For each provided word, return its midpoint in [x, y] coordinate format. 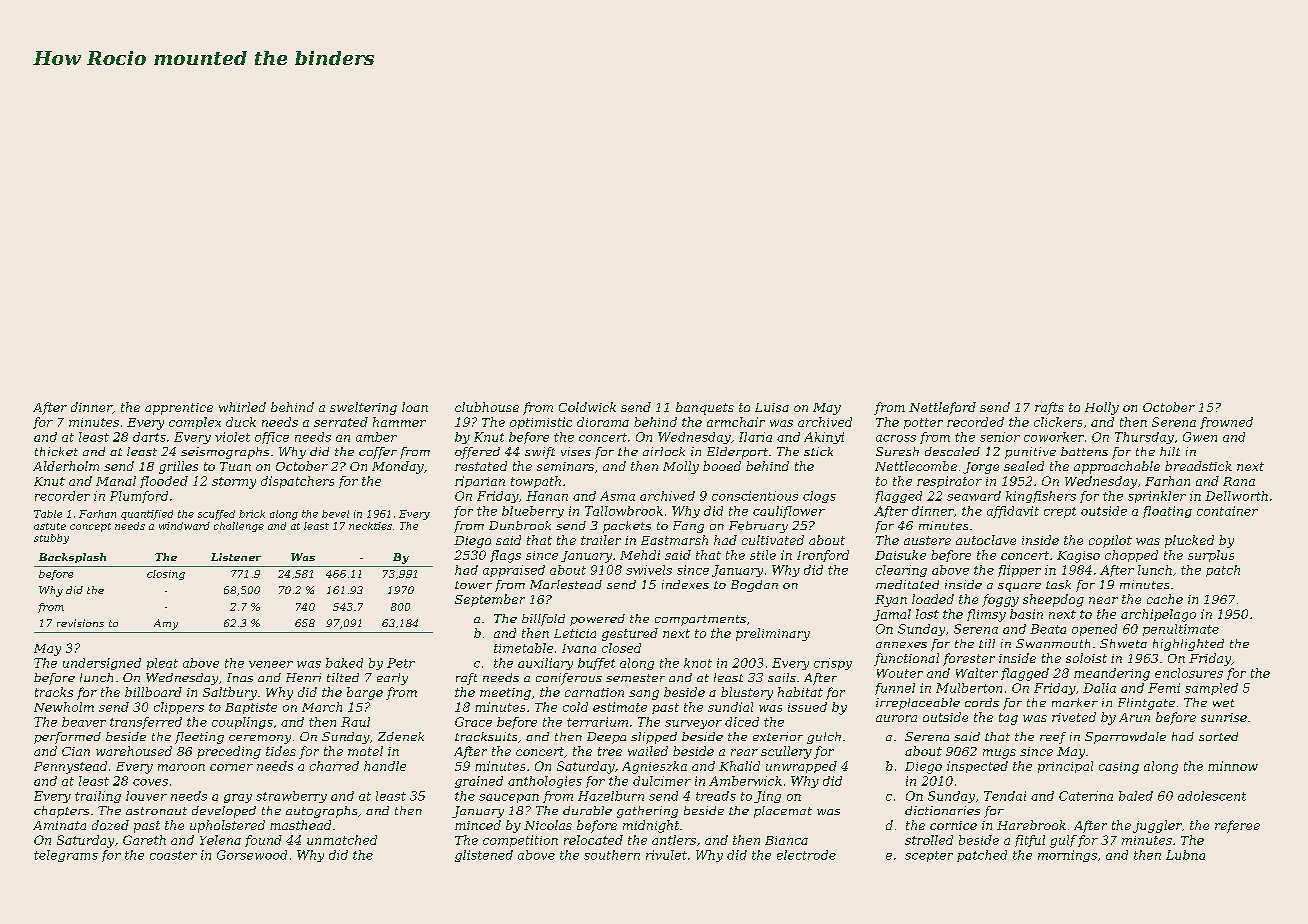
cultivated [773, 540]
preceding [229, 752]
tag [1008, 719]
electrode [806, 855]
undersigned [102, 664]
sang [644, 695]
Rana [1239, 481]
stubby [51, 539]
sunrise [1224, 717]
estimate [620, 707]
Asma [617, 496]
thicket [56, 451]
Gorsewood [252, 855]
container [1227, 511]
